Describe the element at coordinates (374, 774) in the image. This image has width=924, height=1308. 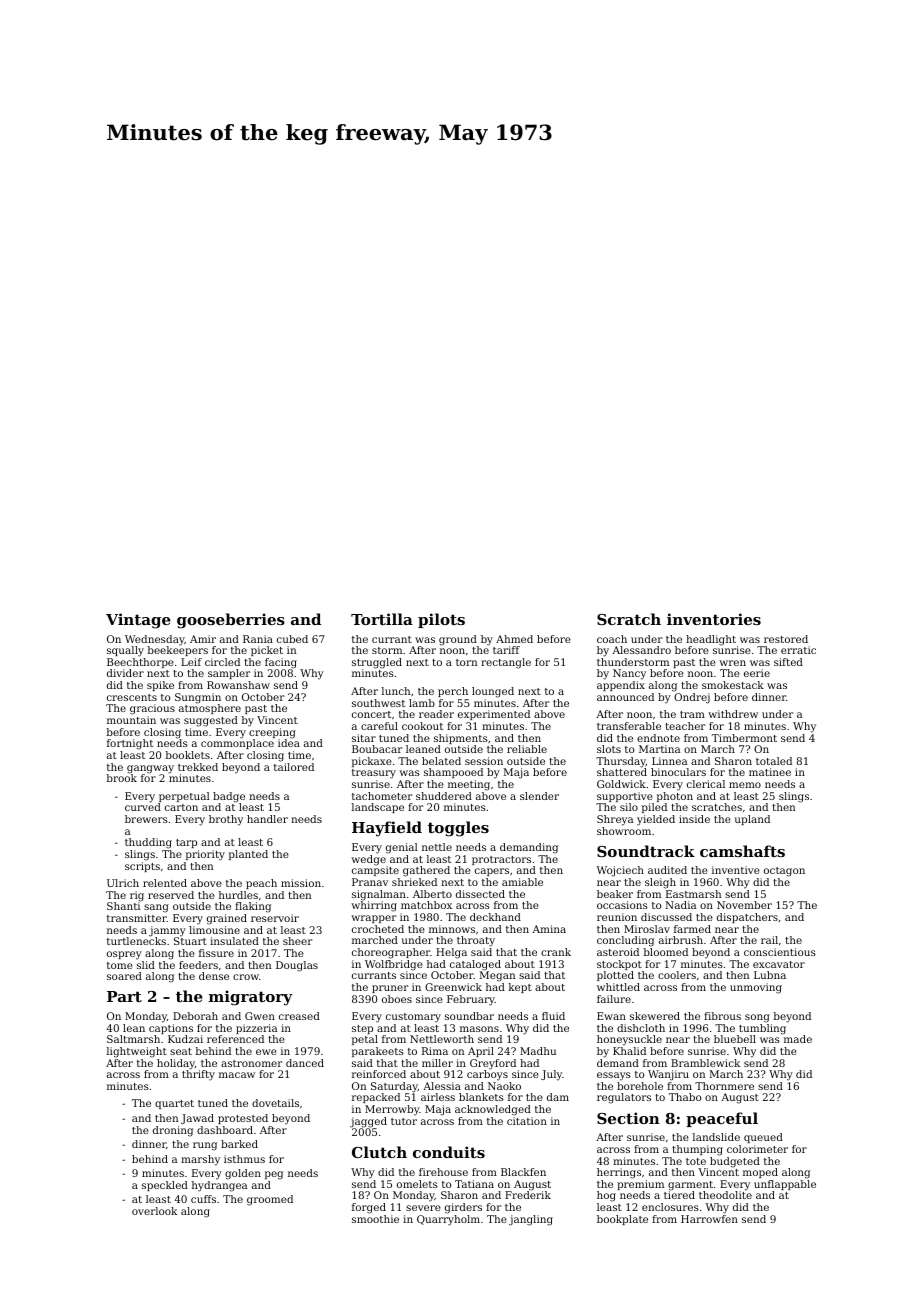
I see `treasury` at that location.
